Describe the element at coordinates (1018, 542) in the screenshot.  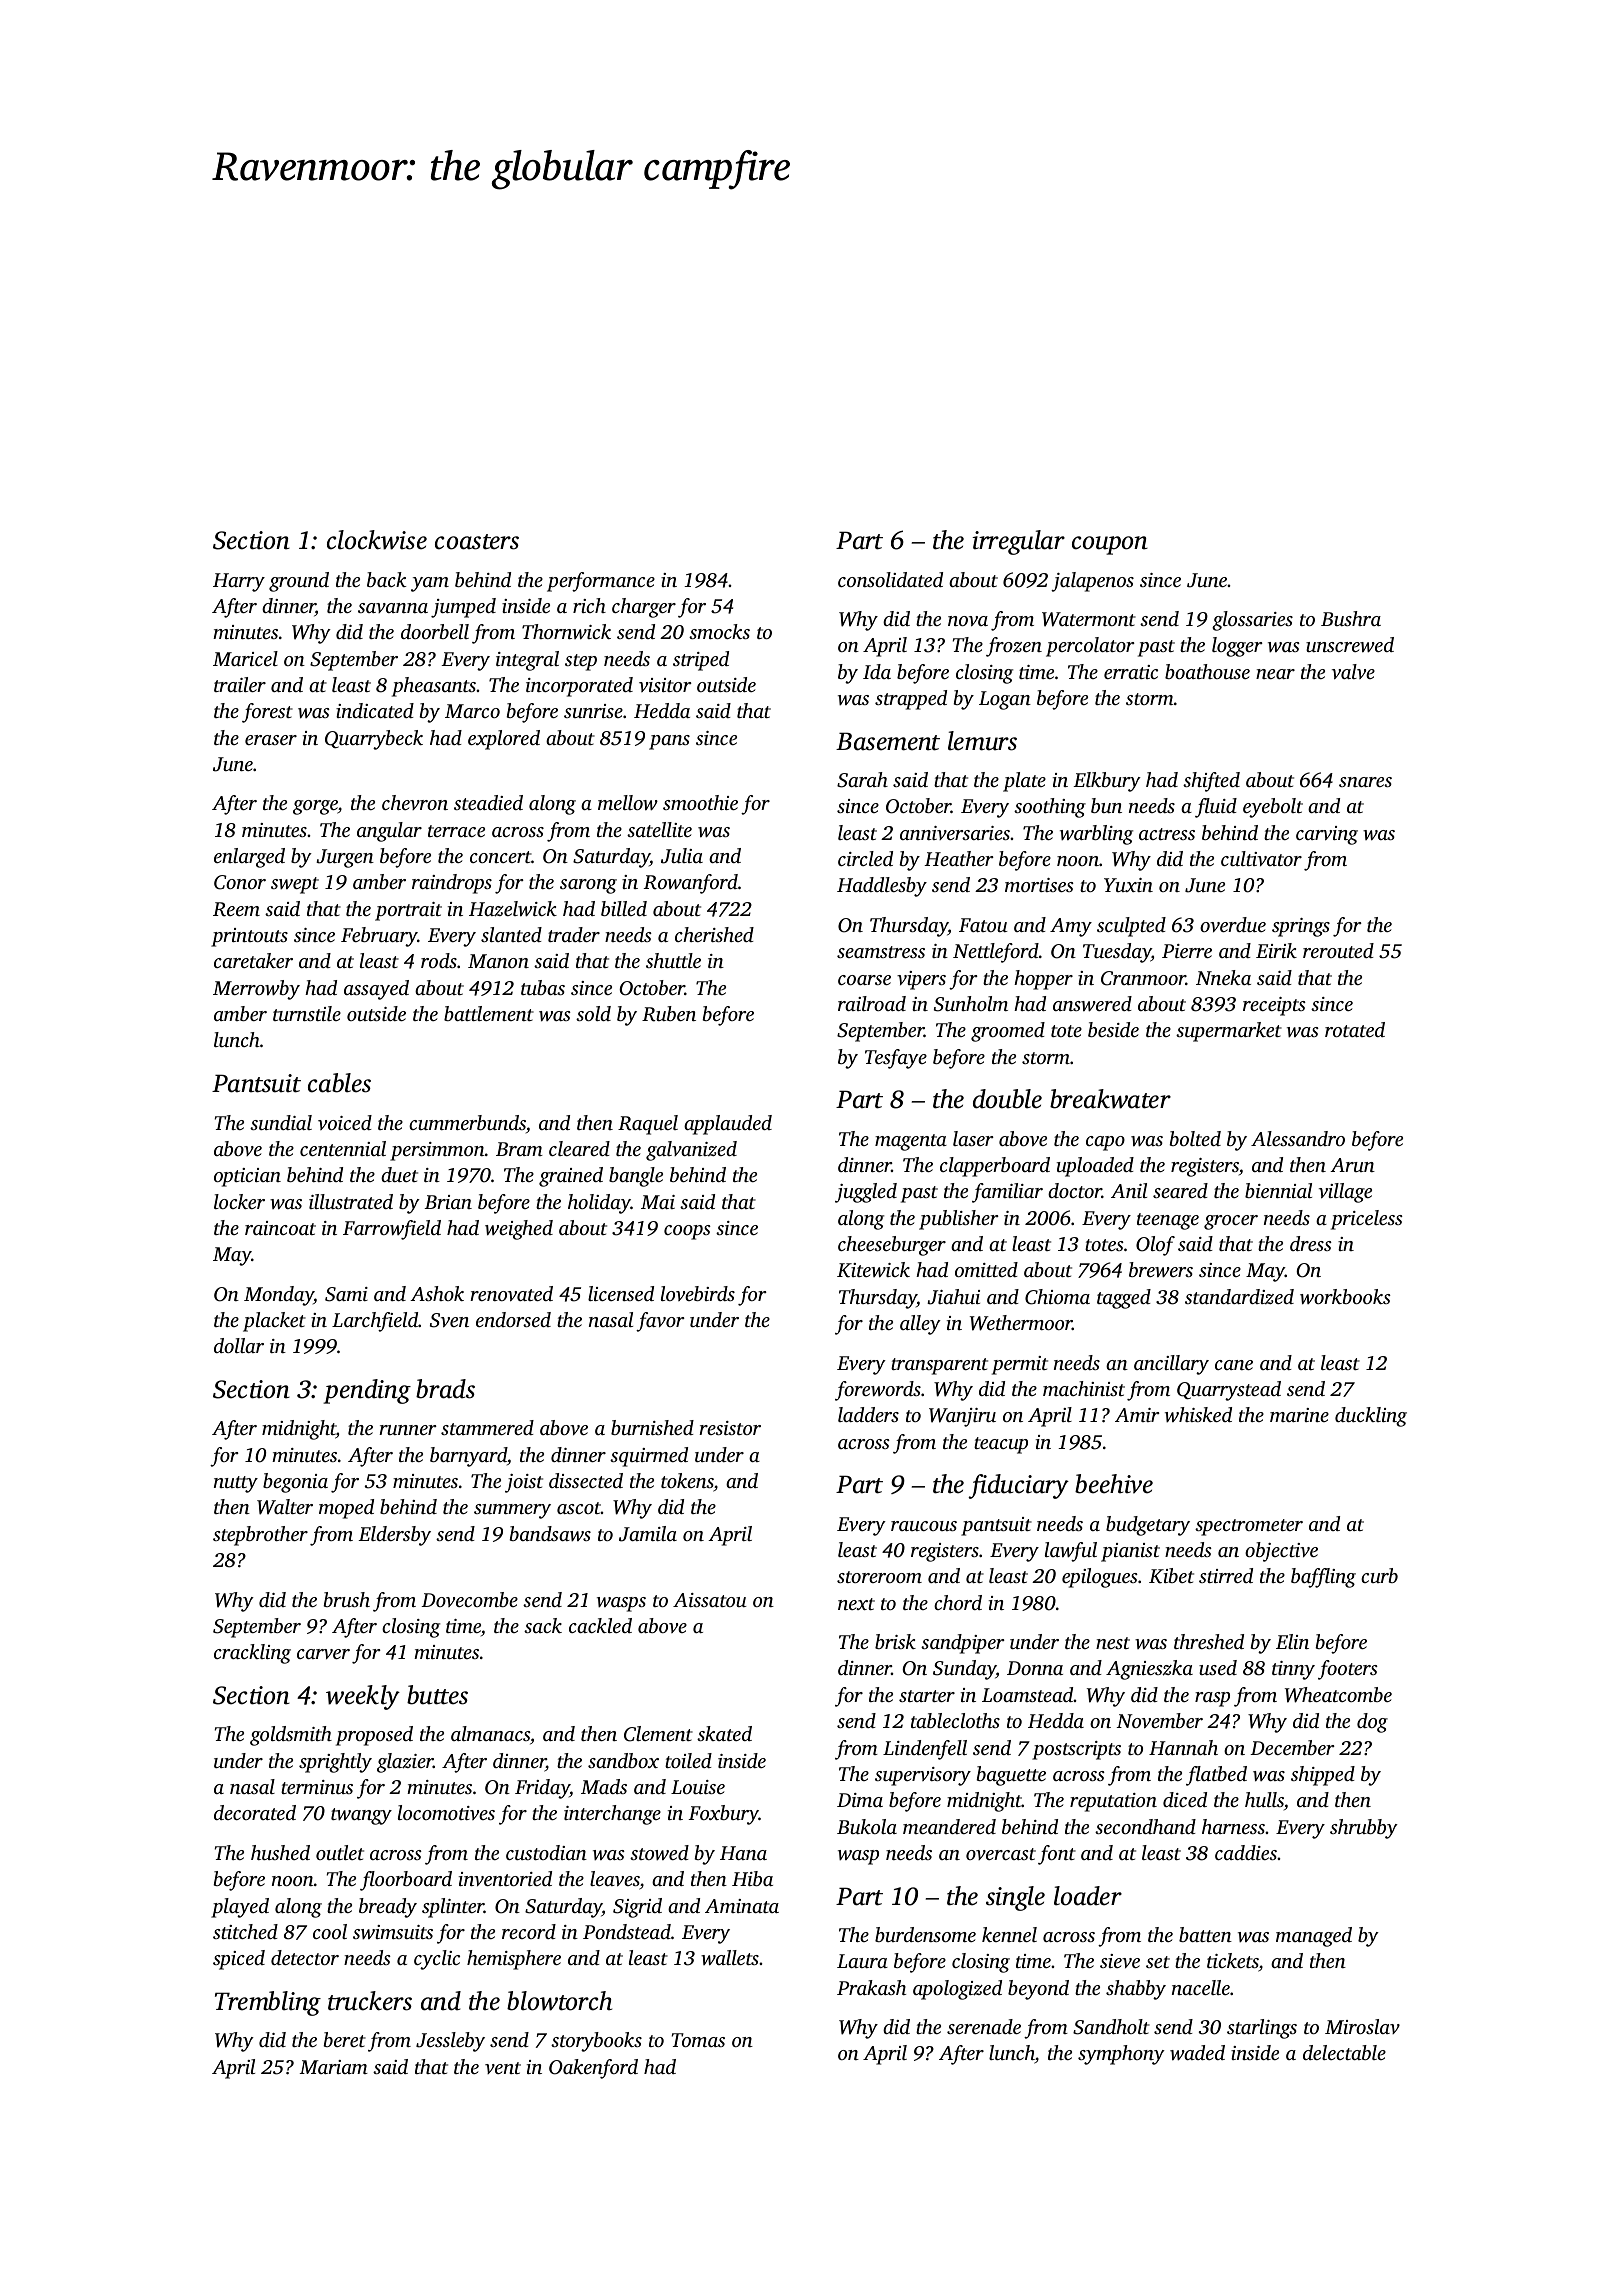
I see `irregular` at that location.
